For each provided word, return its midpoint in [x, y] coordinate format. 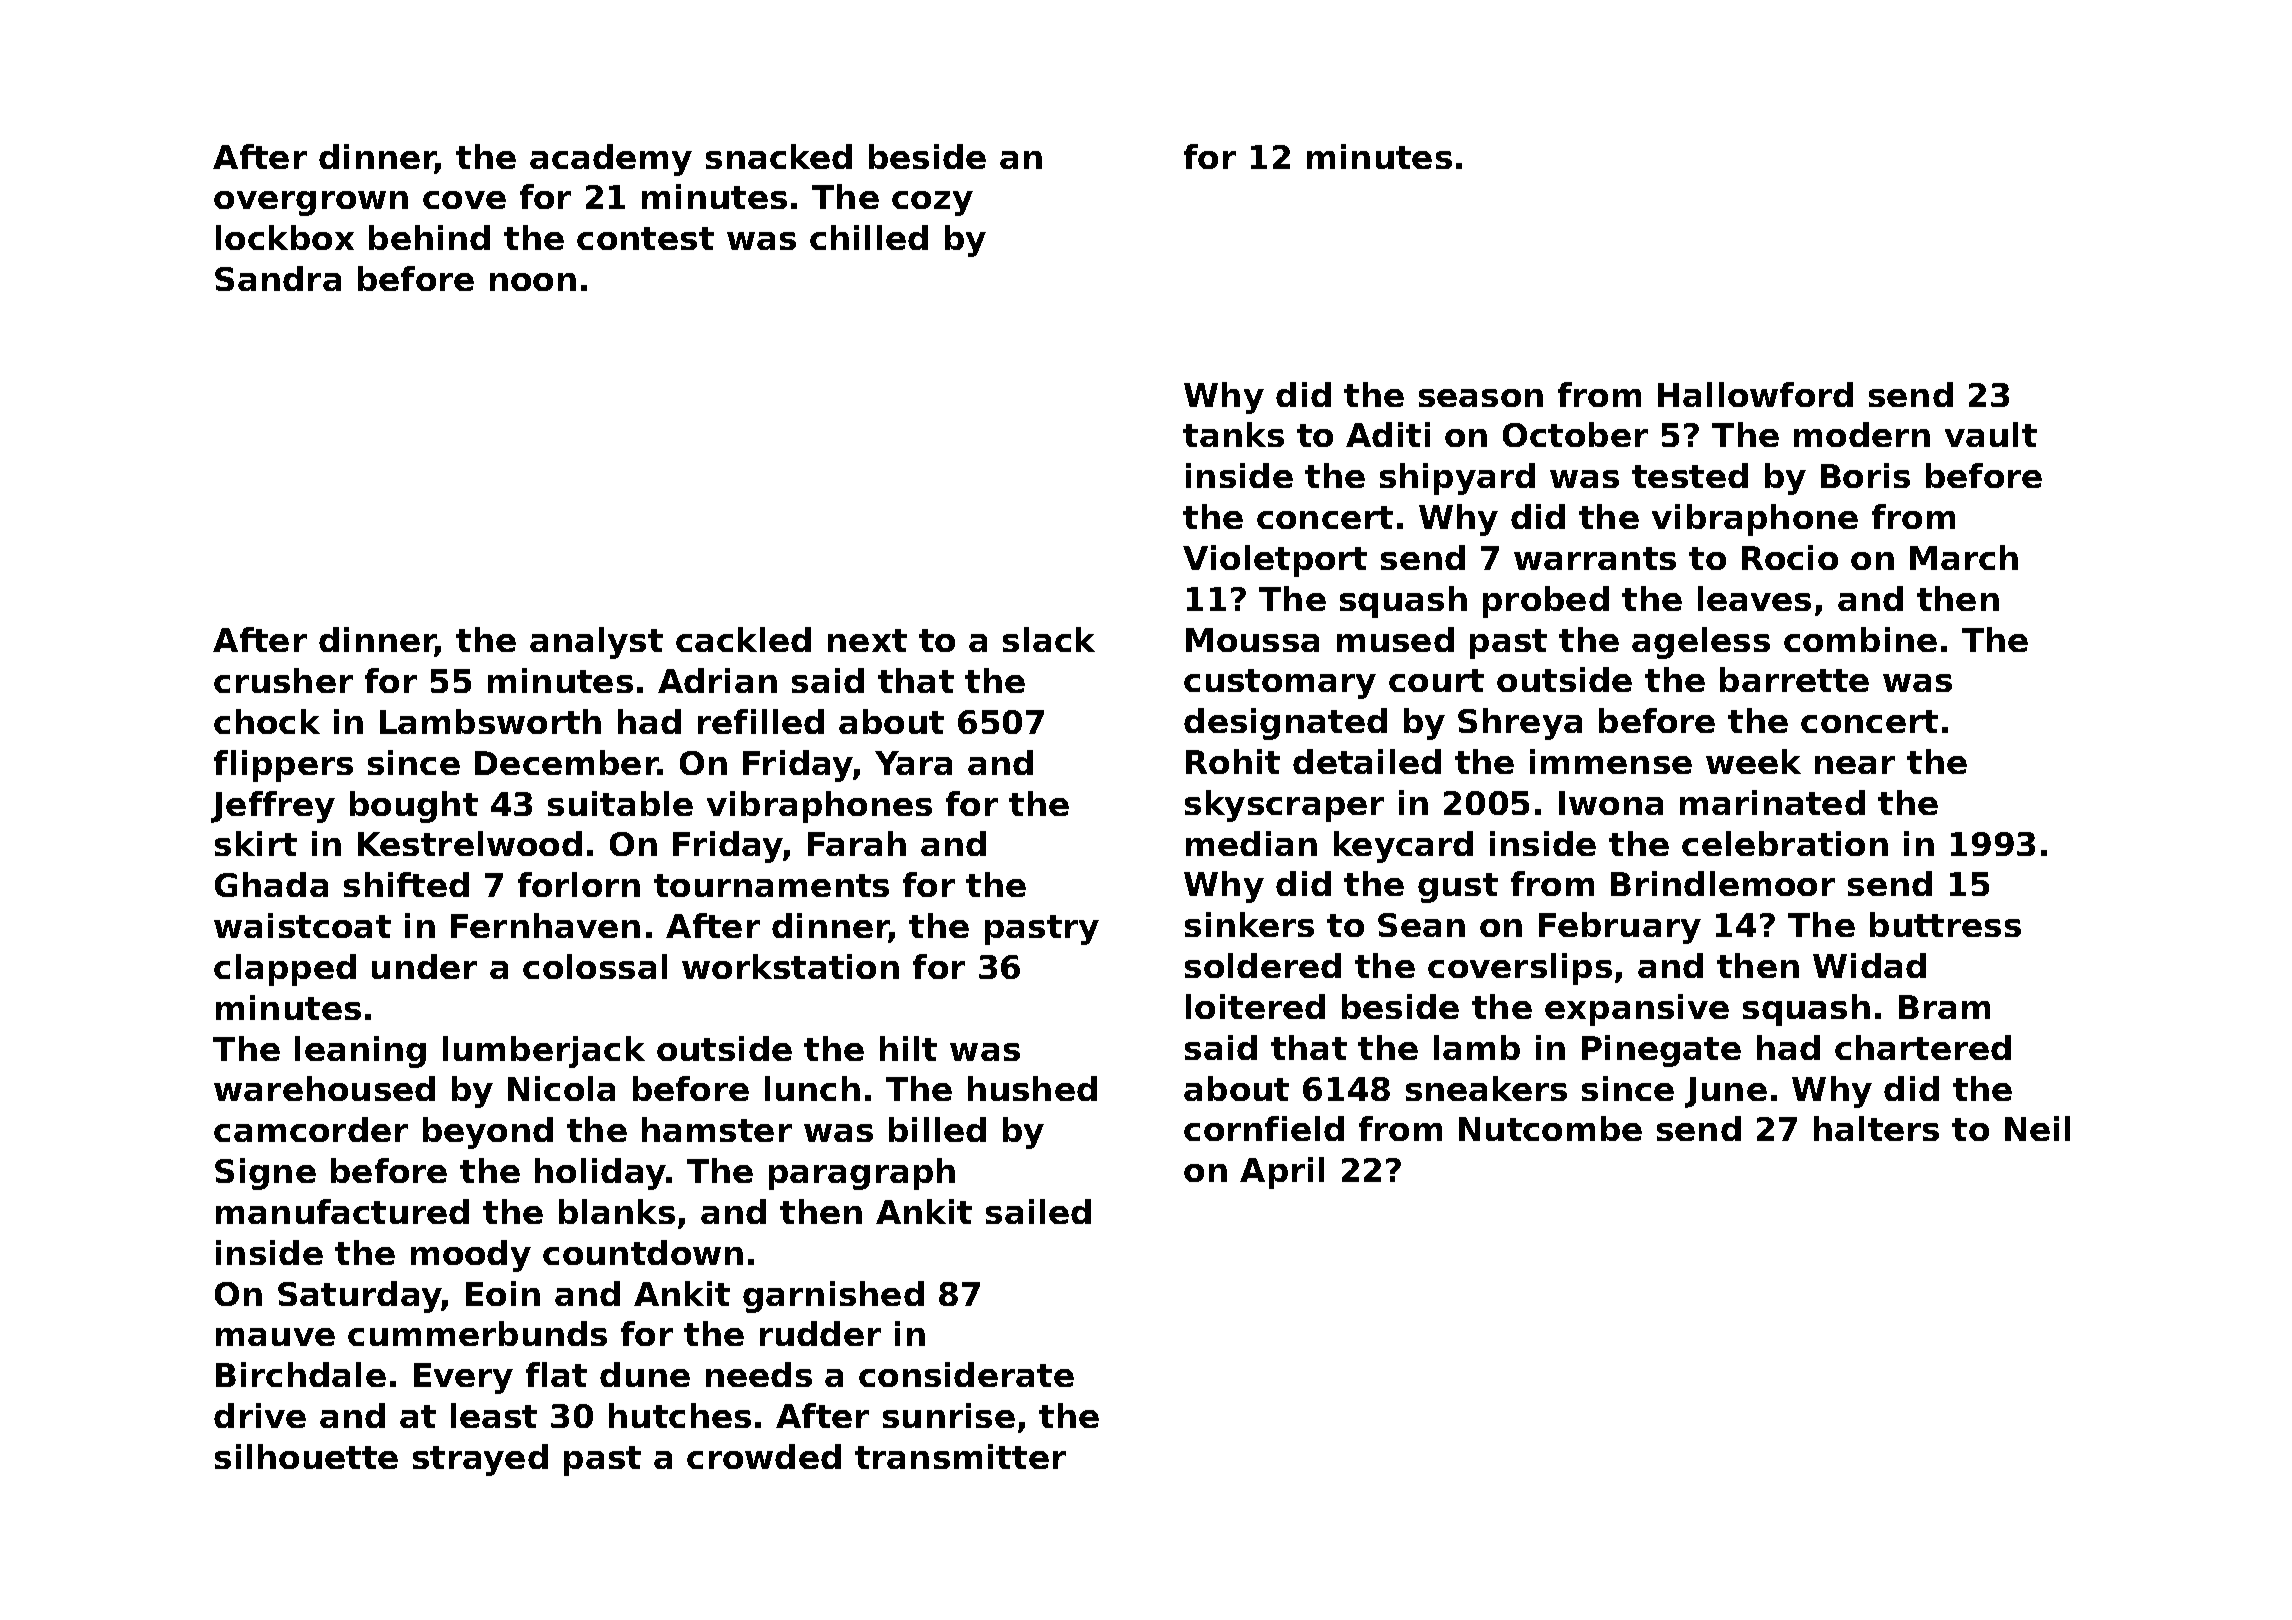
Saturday [360, 1297]
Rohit [1233, 761]
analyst [596, 643]
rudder [820, 1333]
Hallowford [1755, 394]
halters [1876, 1128]
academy [611, 160]
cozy [932, 203]
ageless [1701, 643]
